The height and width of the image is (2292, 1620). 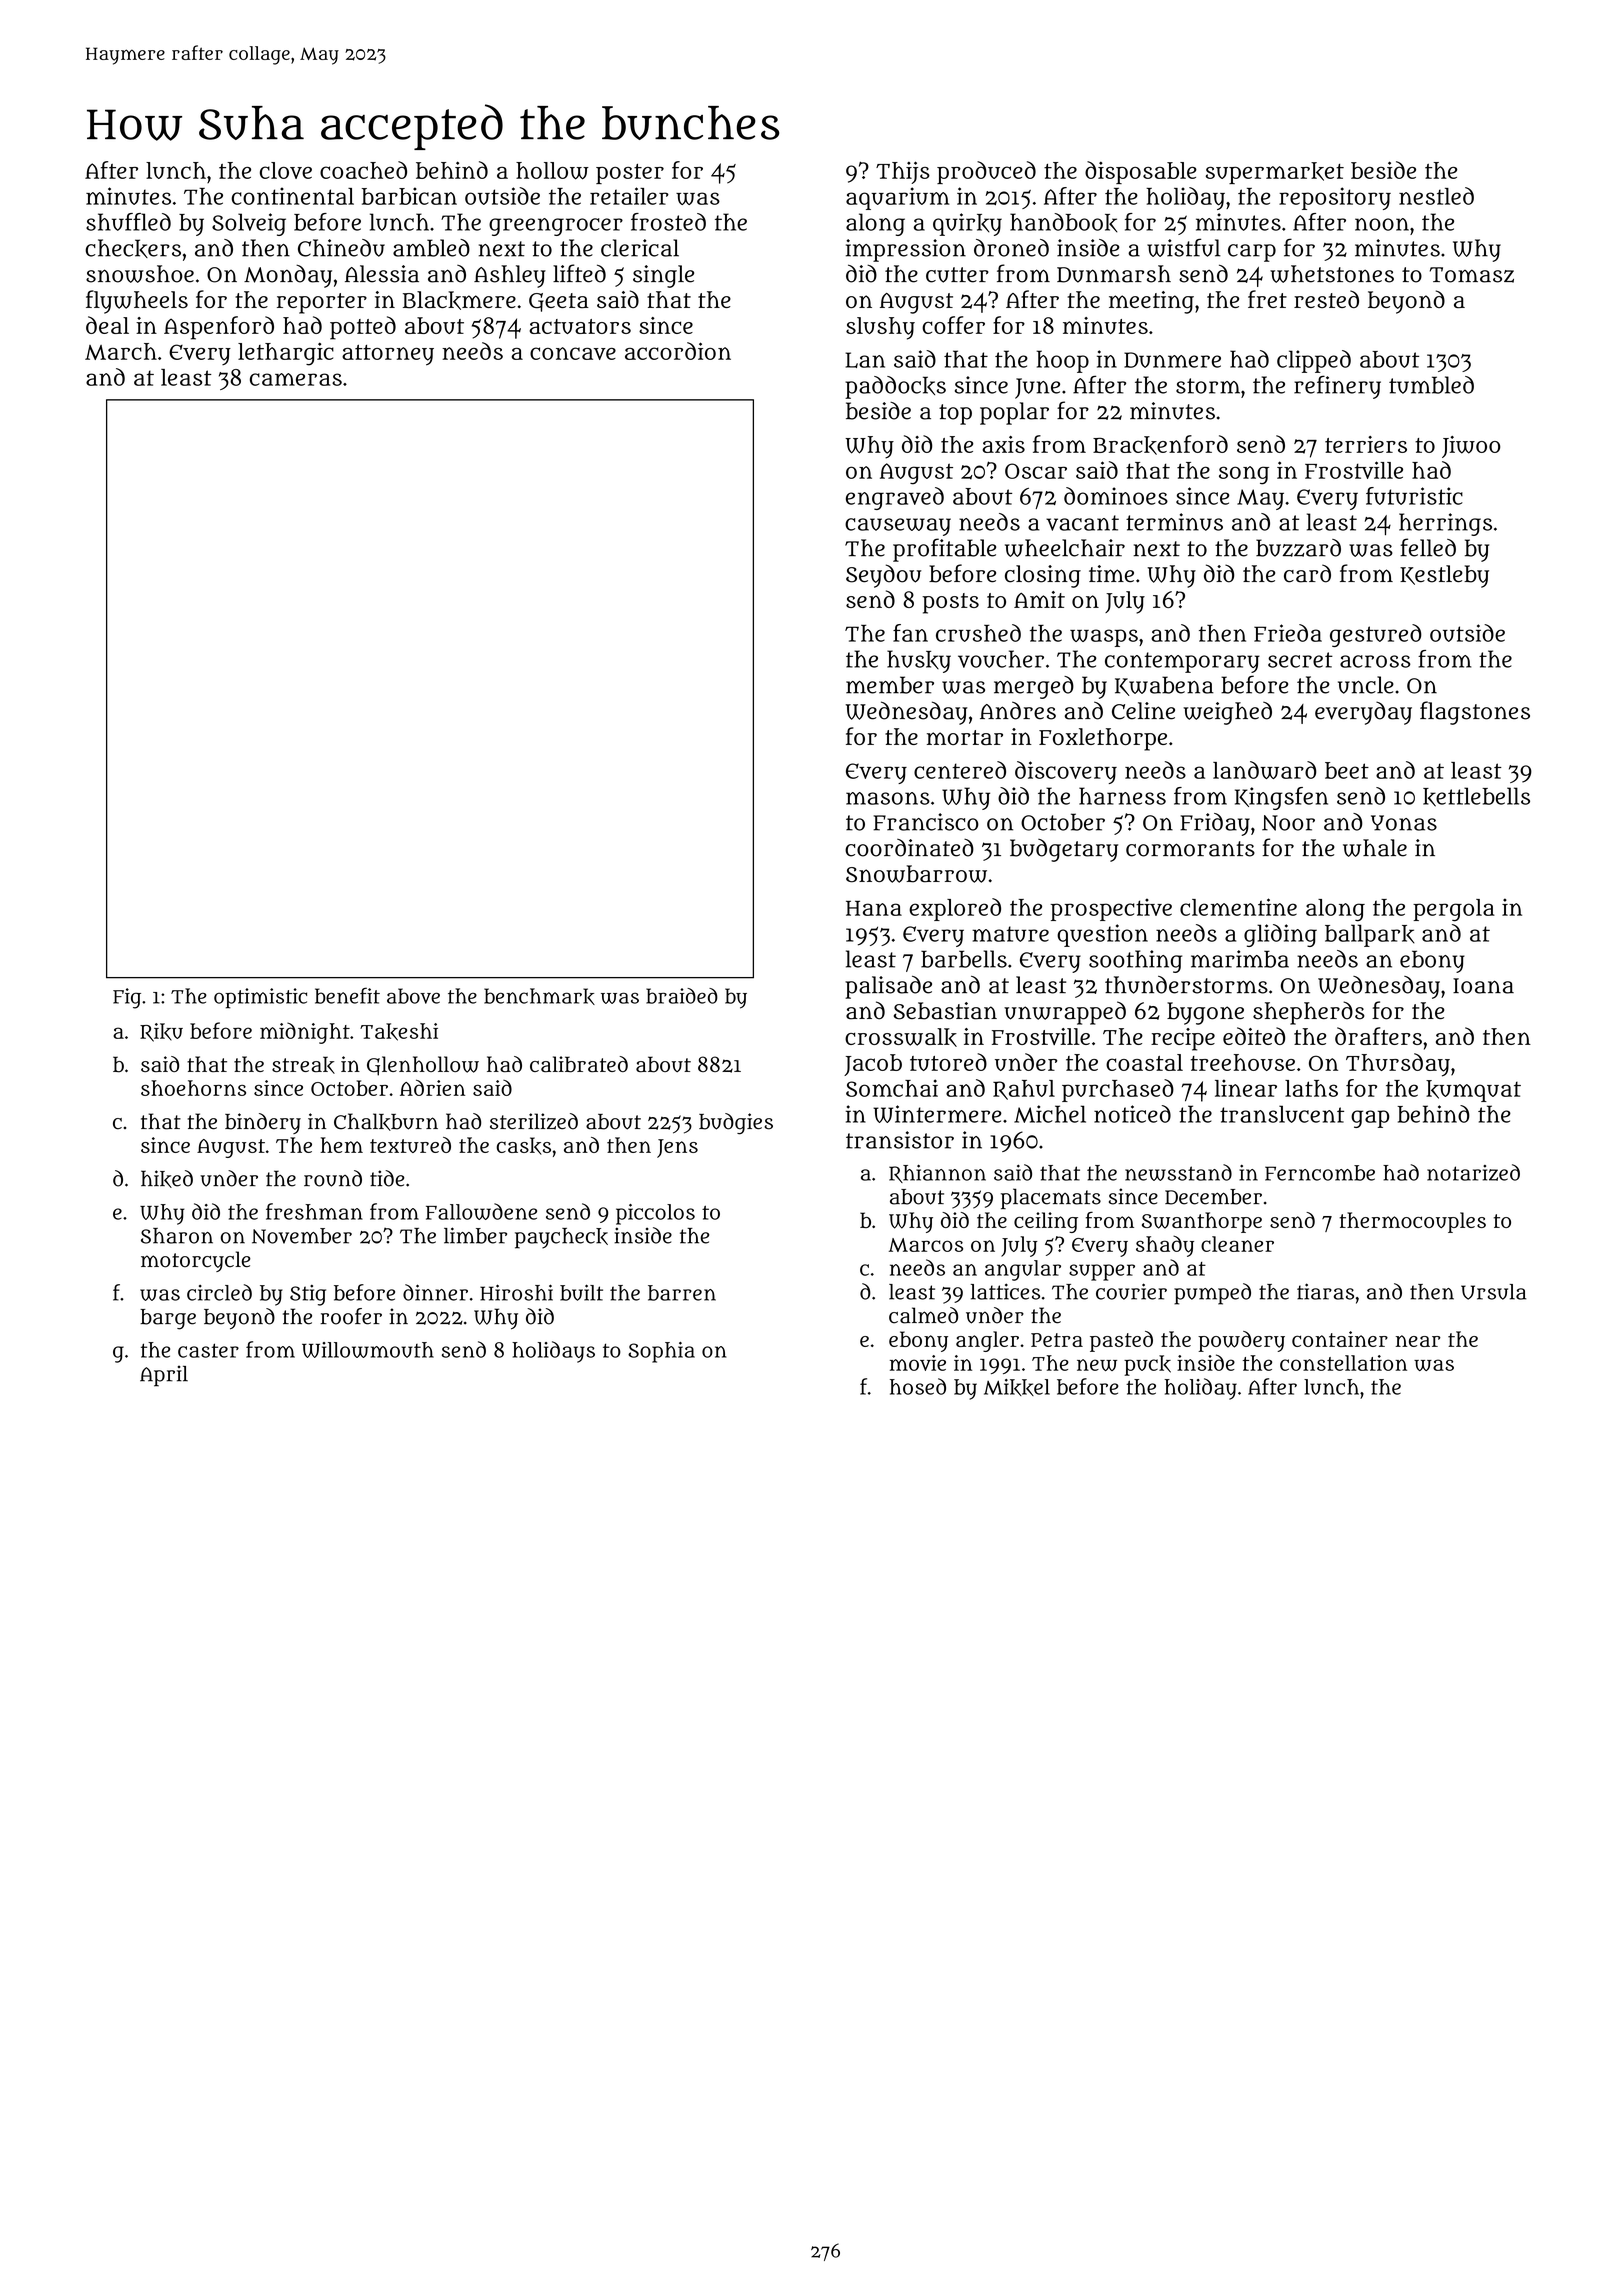 I want to click on Mikkel, so click(x=1017, y=1387).
